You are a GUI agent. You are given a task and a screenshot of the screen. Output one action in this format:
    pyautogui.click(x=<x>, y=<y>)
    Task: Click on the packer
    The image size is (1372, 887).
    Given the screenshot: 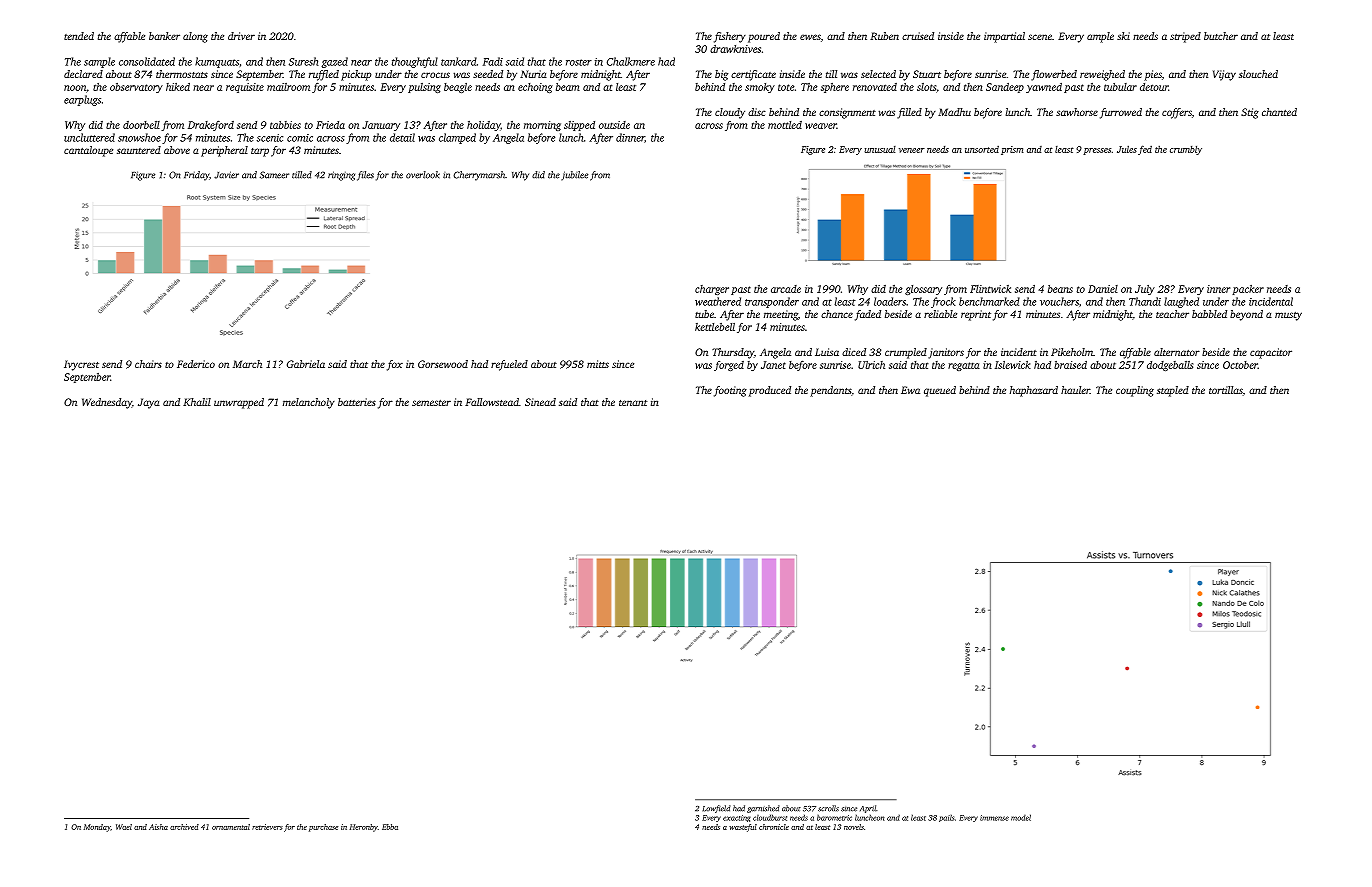 What is the action you would take?
    pyautogui.click(x=1248, y=289)
